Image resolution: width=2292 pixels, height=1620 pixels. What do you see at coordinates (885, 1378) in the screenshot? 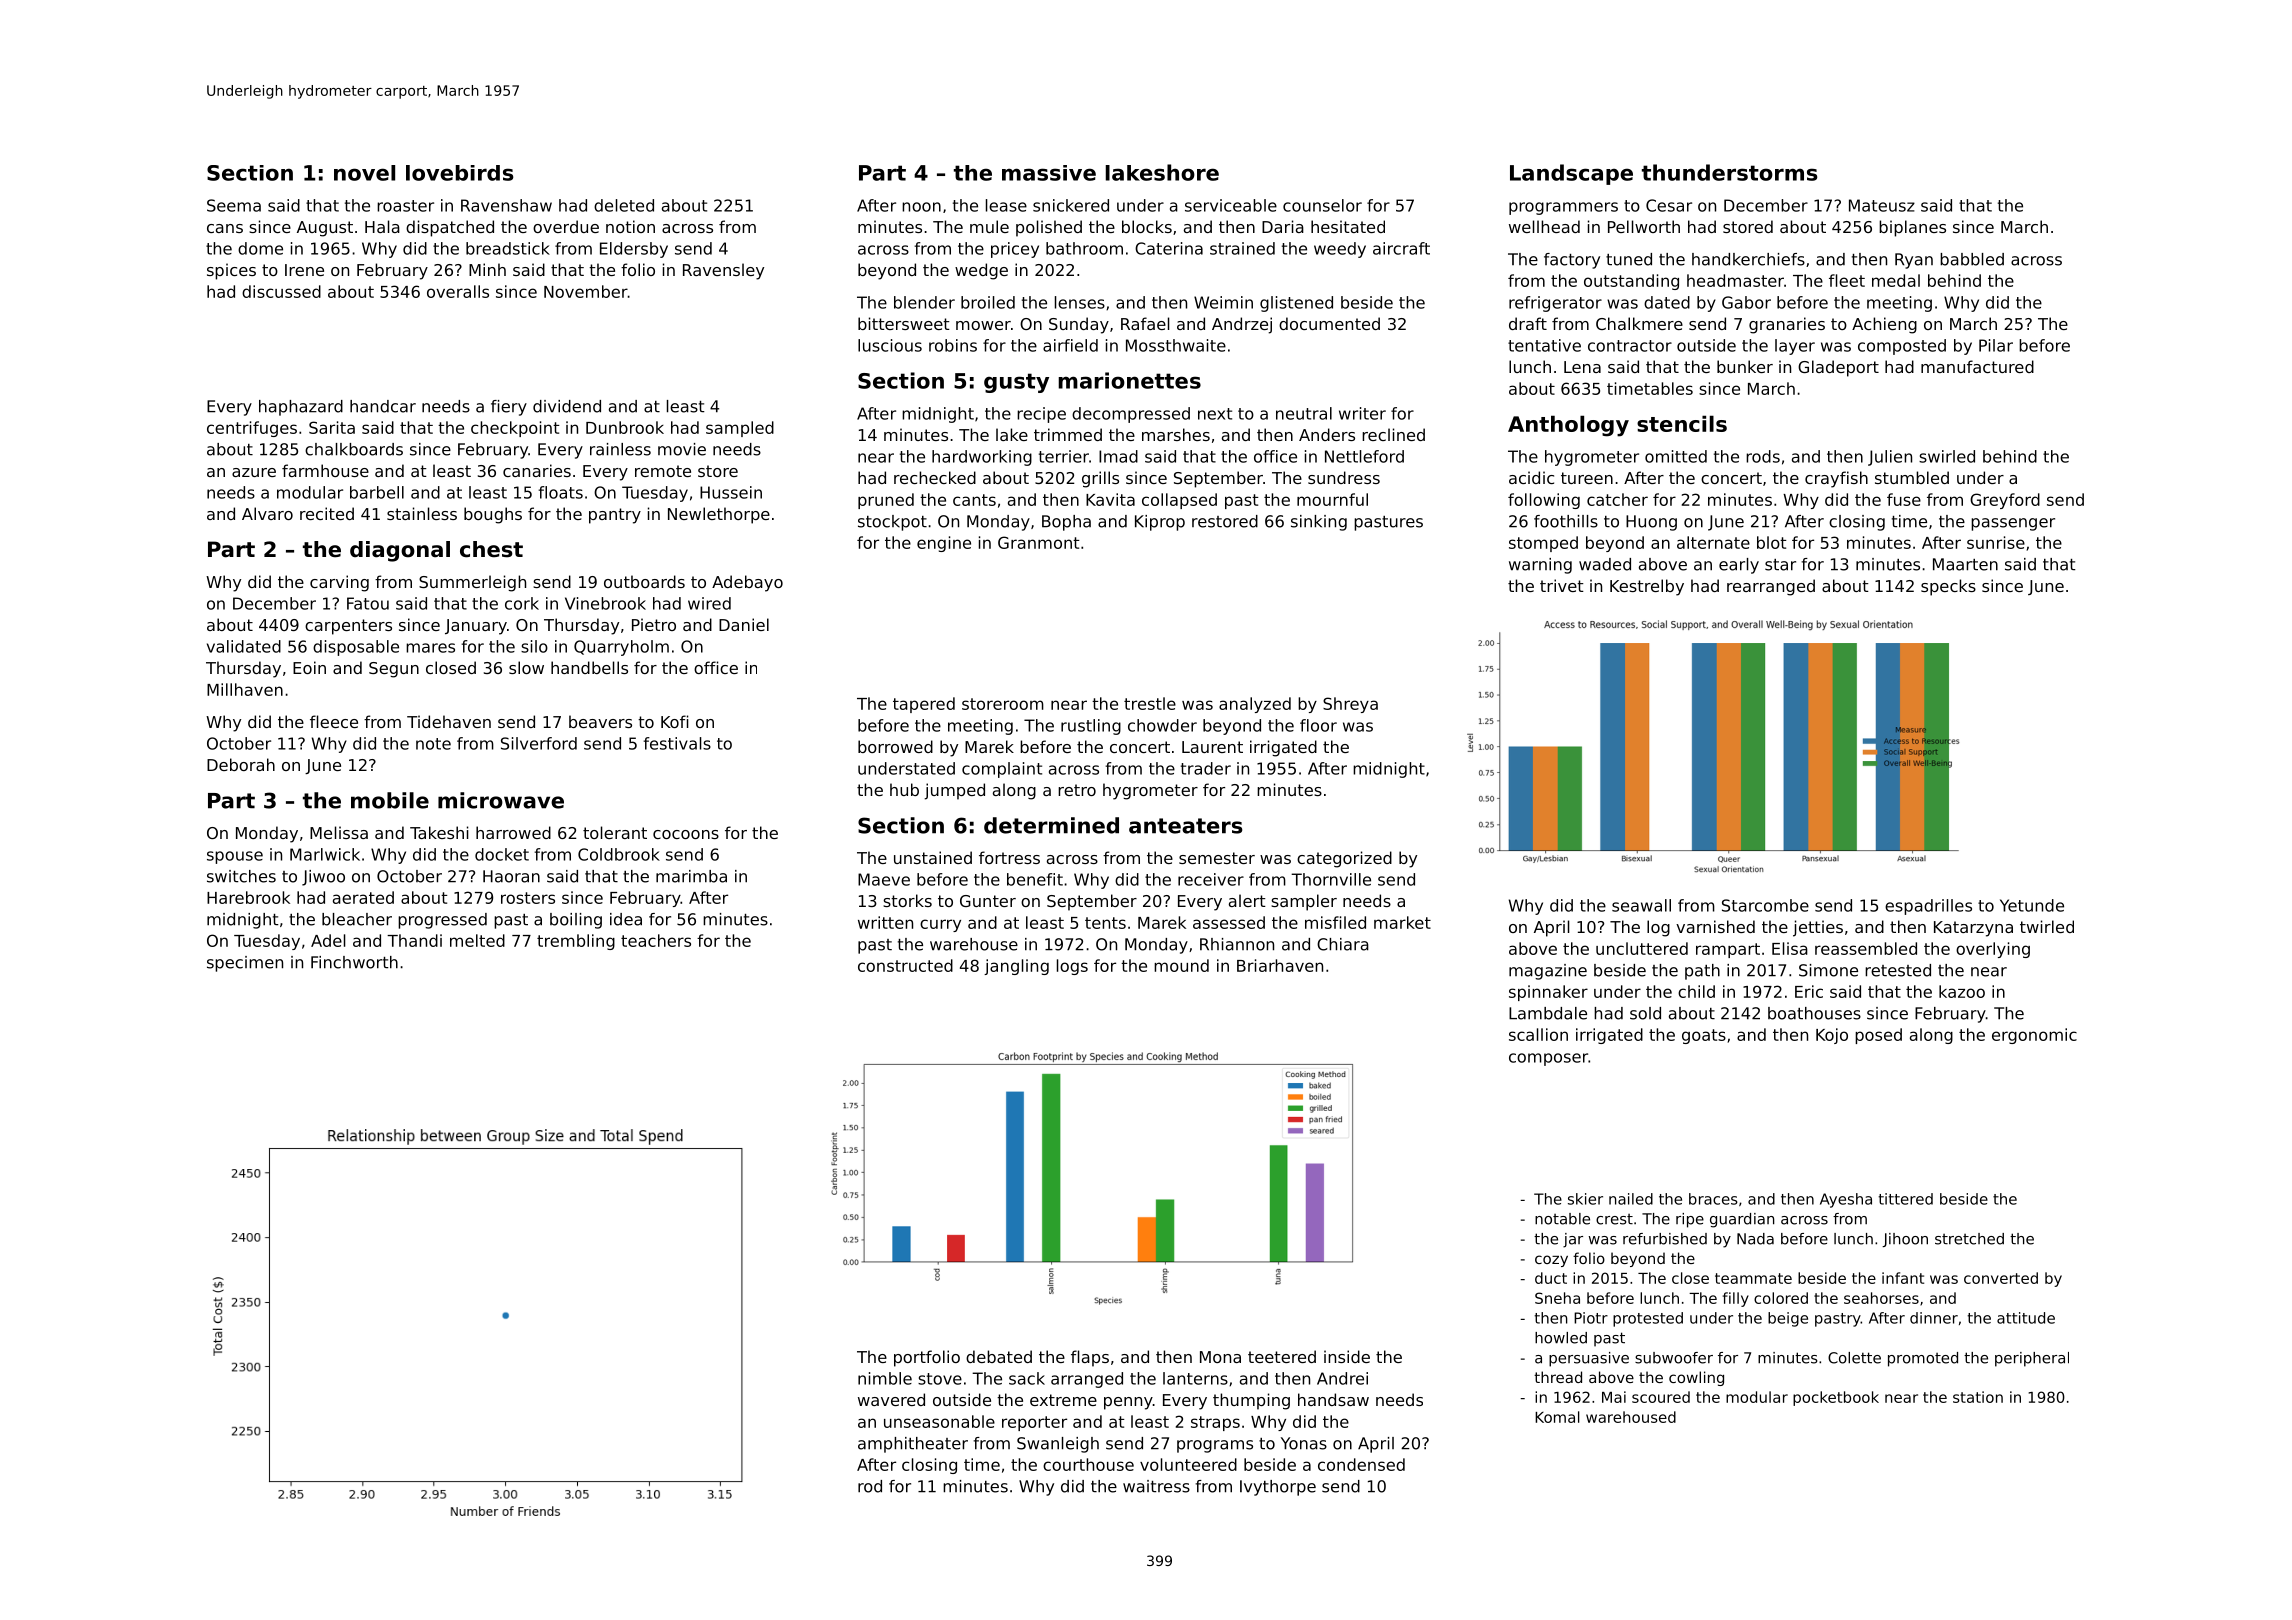
I see `nimble` at bounding box center [885, 1378].
